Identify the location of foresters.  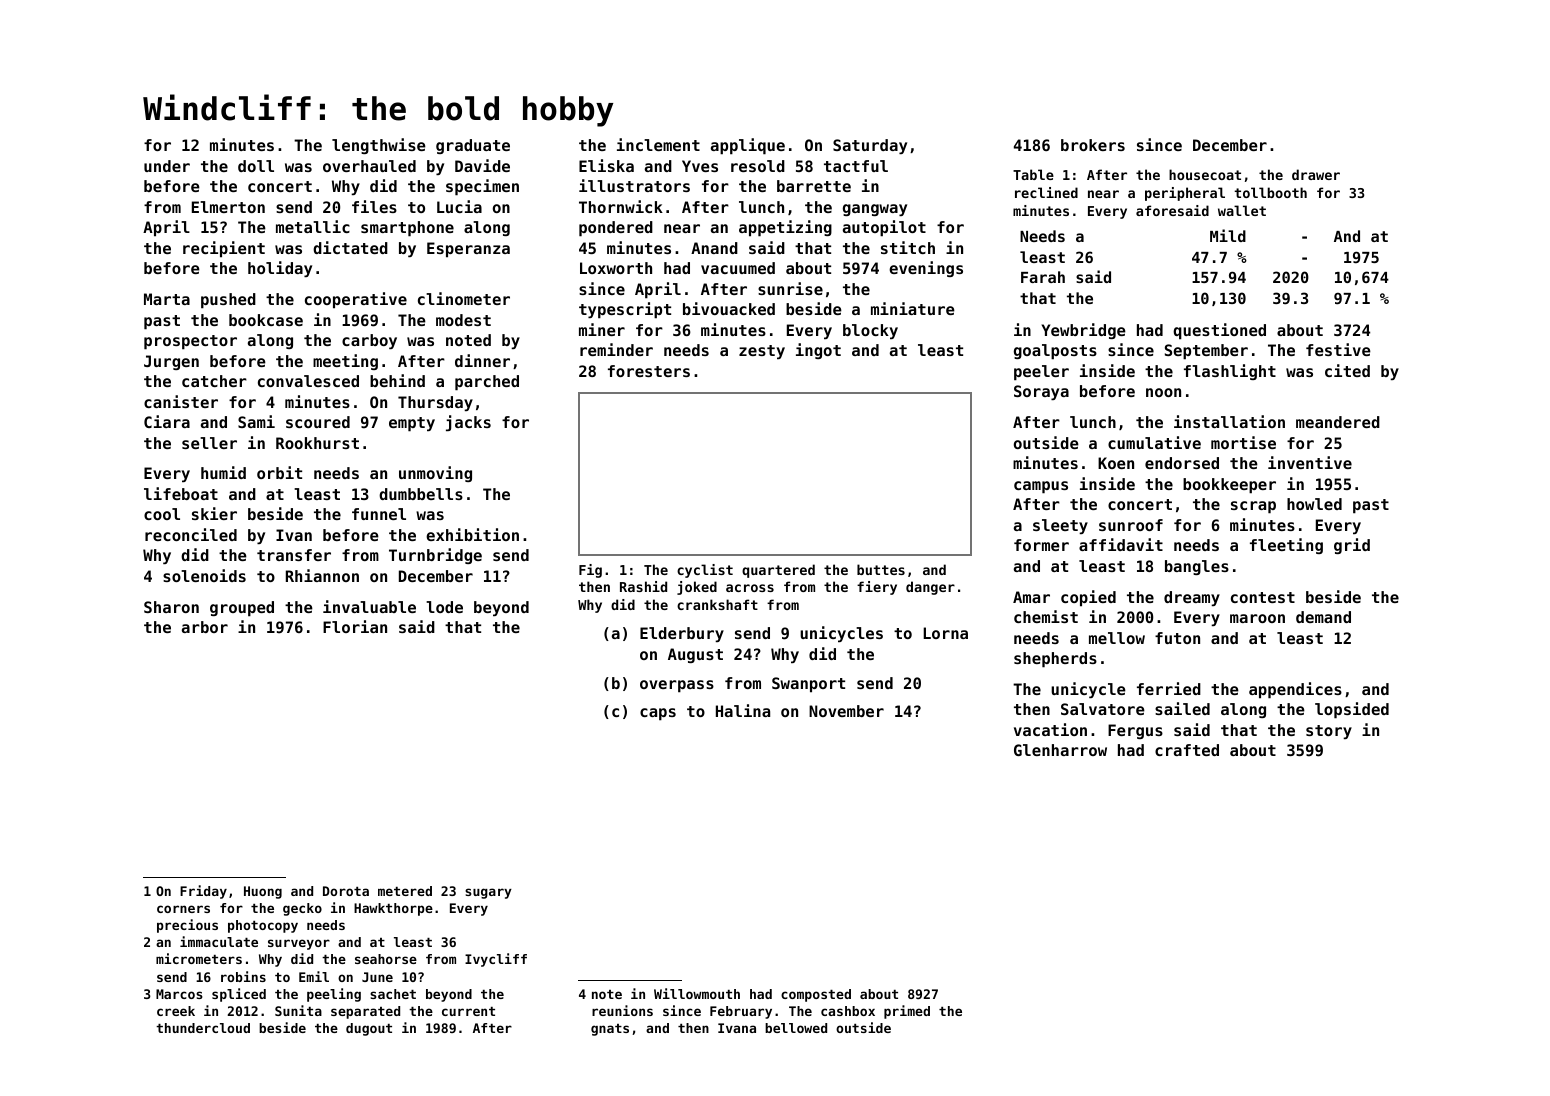
(649, 371).
